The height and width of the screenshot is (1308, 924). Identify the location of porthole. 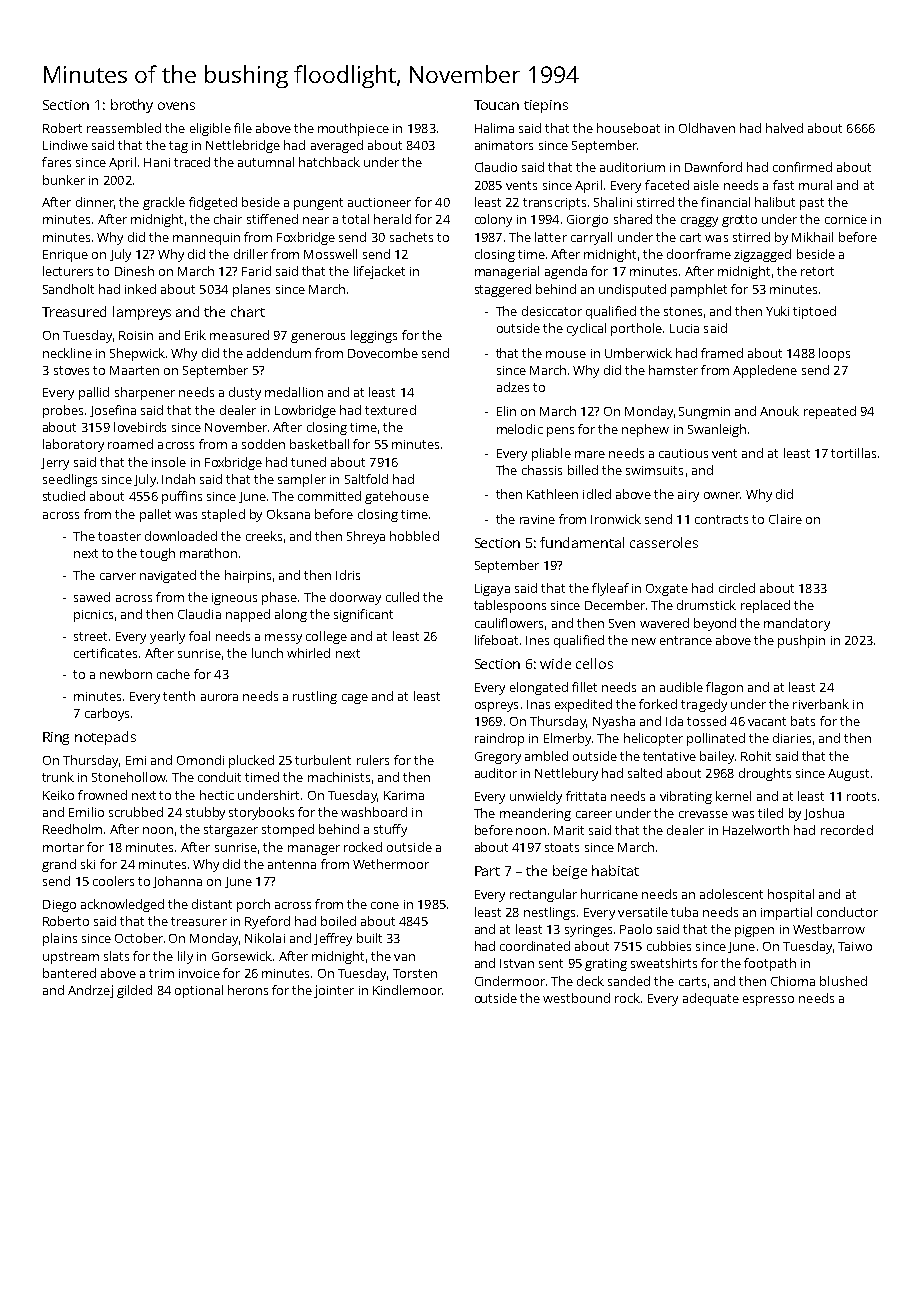
(636, 329).
